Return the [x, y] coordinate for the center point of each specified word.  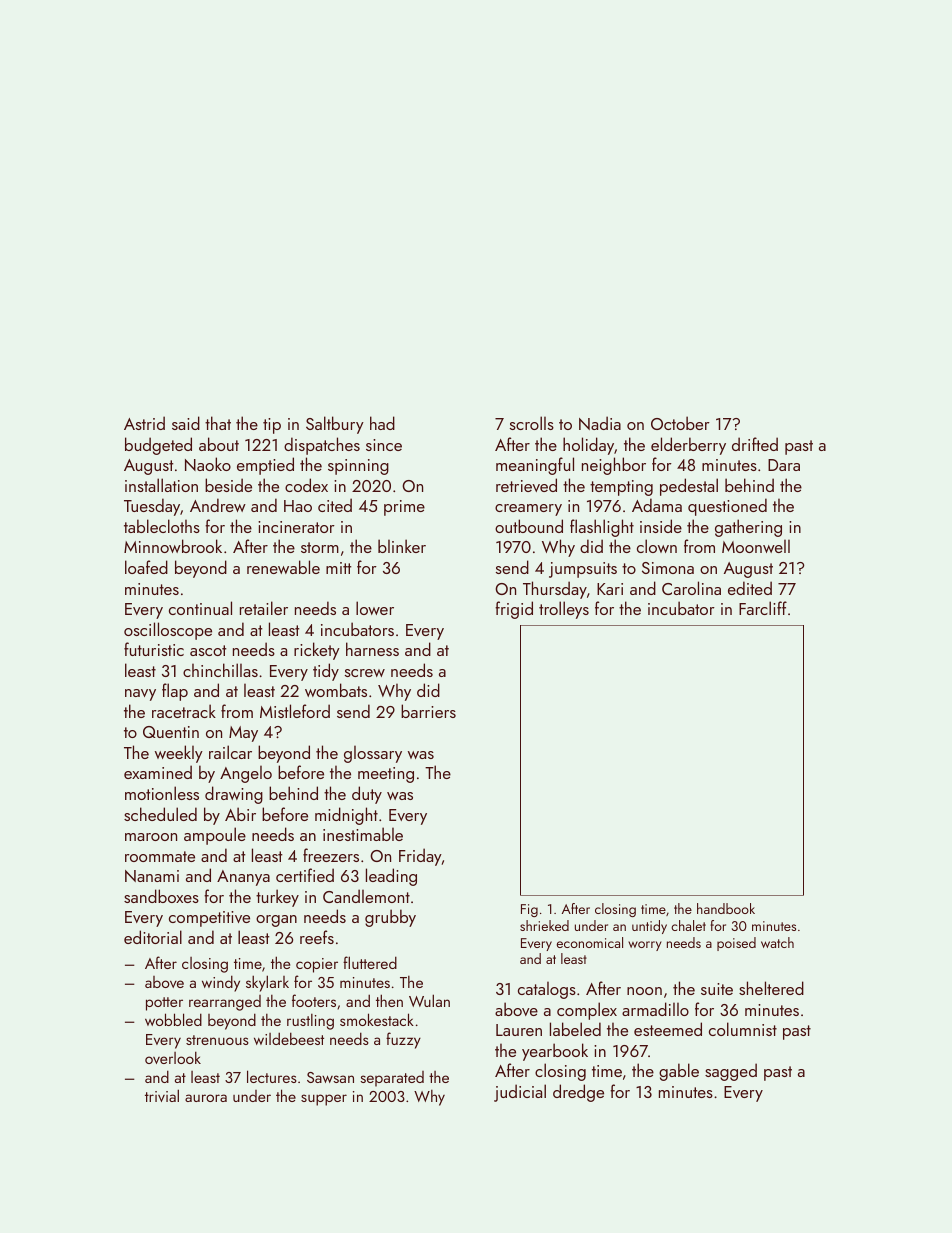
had [382, 423]
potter [164, 1004]
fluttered [370, 962]
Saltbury [335, 425]
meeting [386, 775]
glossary [373, 754]
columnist [743, 1029]
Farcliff [763, 608]
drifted [755, 444]
